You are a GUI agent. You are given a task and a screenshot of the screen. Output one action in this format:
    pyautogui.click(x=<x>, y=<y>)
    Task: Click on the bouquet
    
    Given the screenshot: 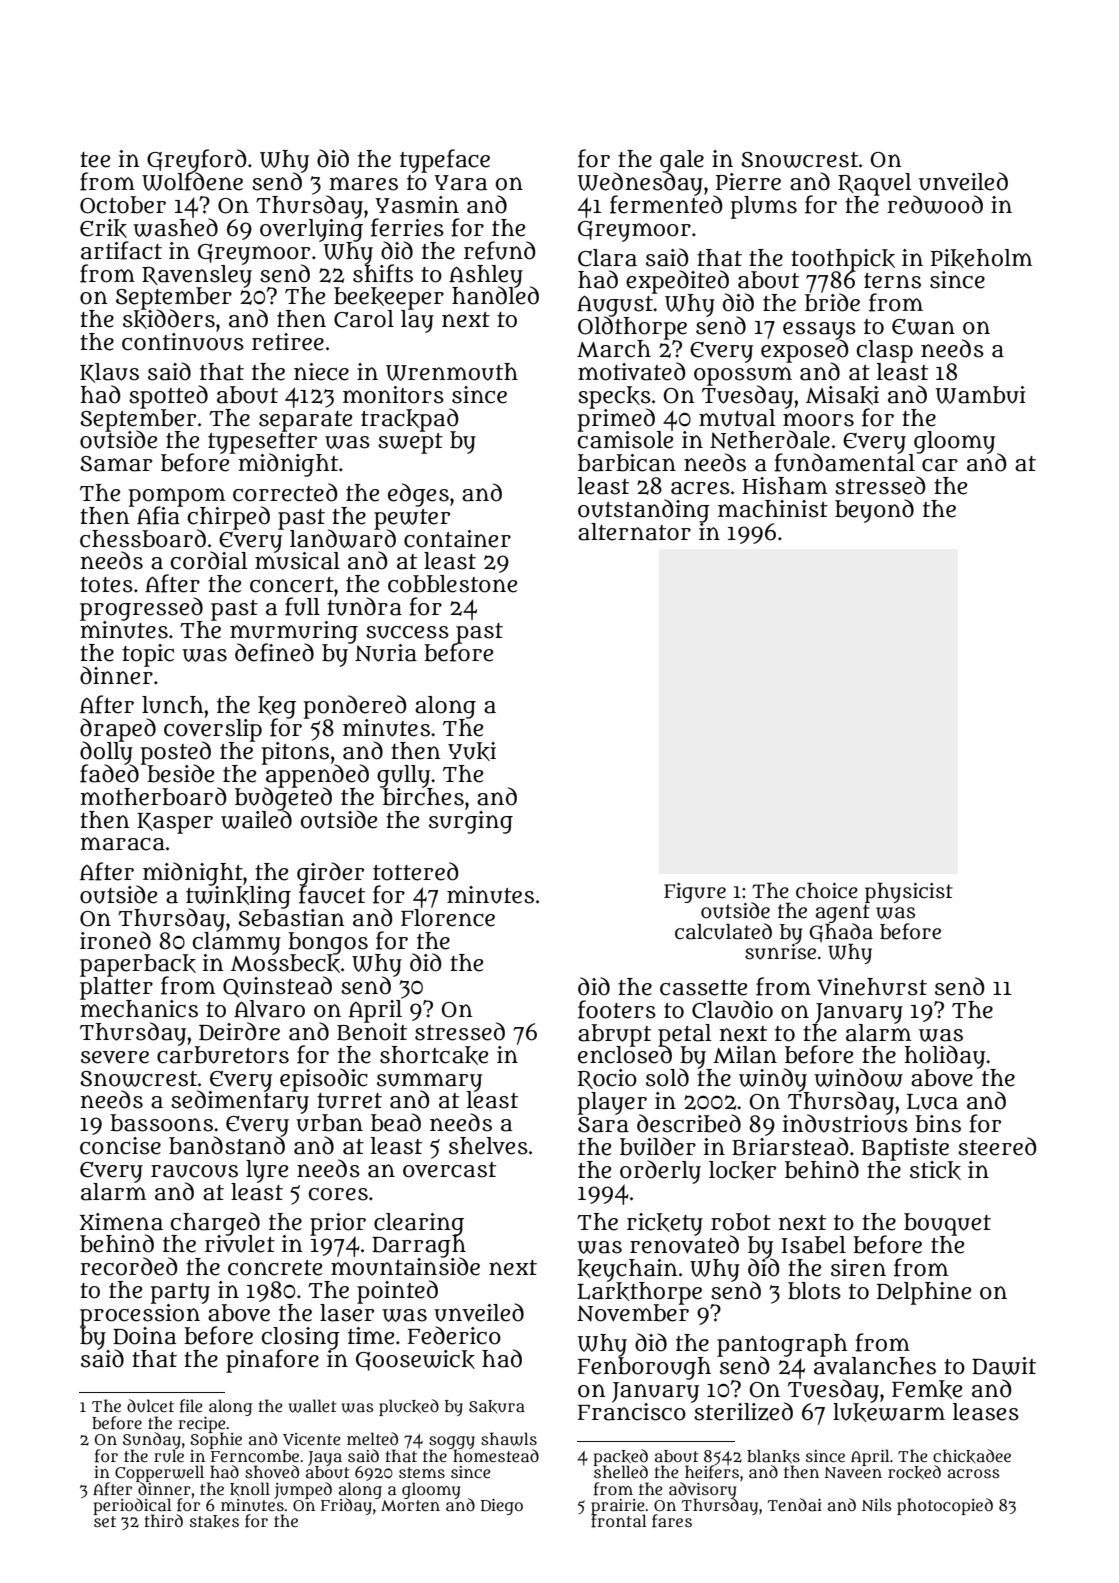 What is the action you would take?
    pyautogui.click(x=947, y=1224)
